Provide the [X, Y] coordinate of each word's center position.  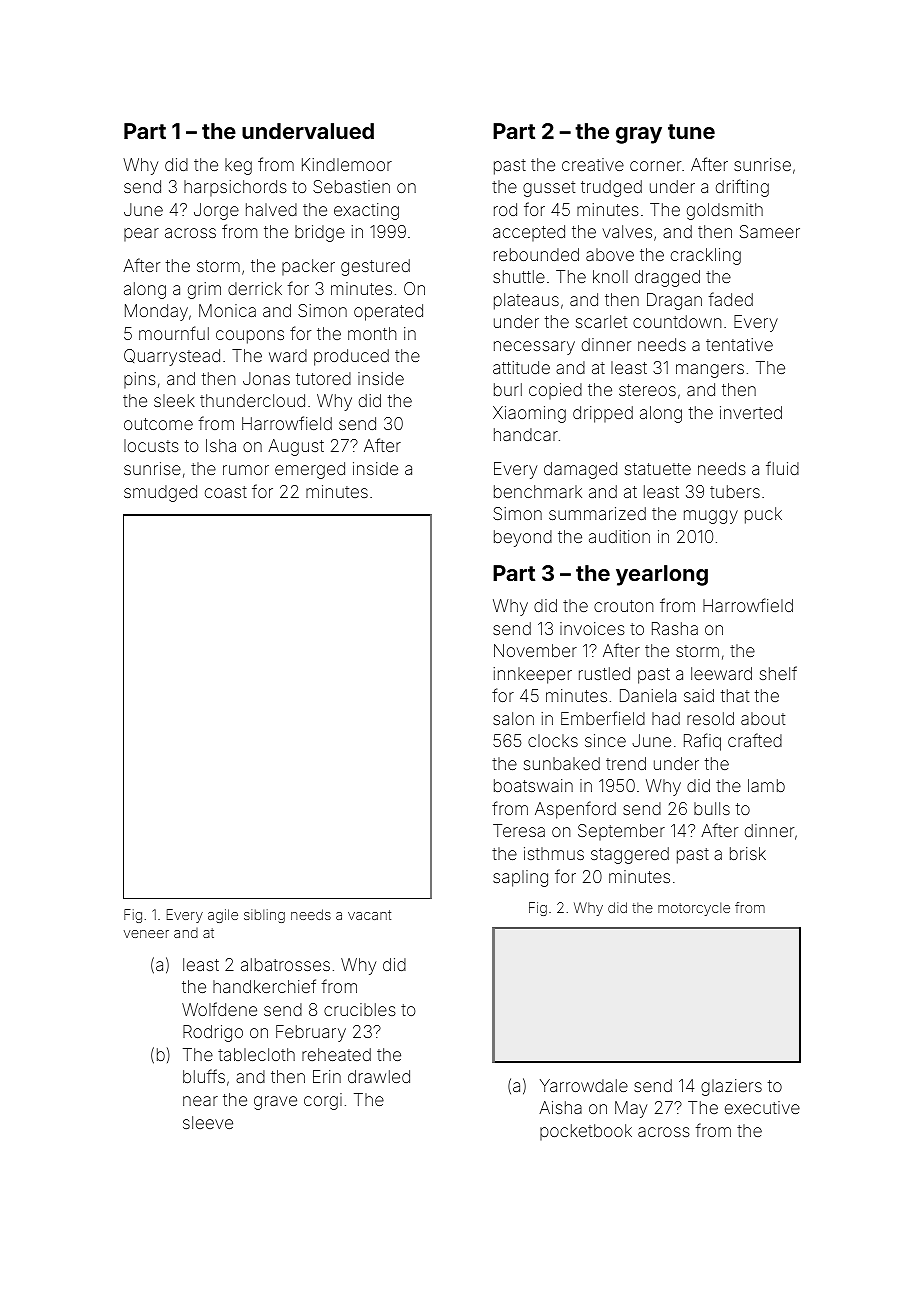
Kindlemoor [347, 164]
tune [691, 131]
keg [238, 166]
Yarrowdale [584, 1085]
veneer [146, 934]
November [535, 650]
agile [223, 916]
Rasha [675, 628]
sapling [520, 878]
